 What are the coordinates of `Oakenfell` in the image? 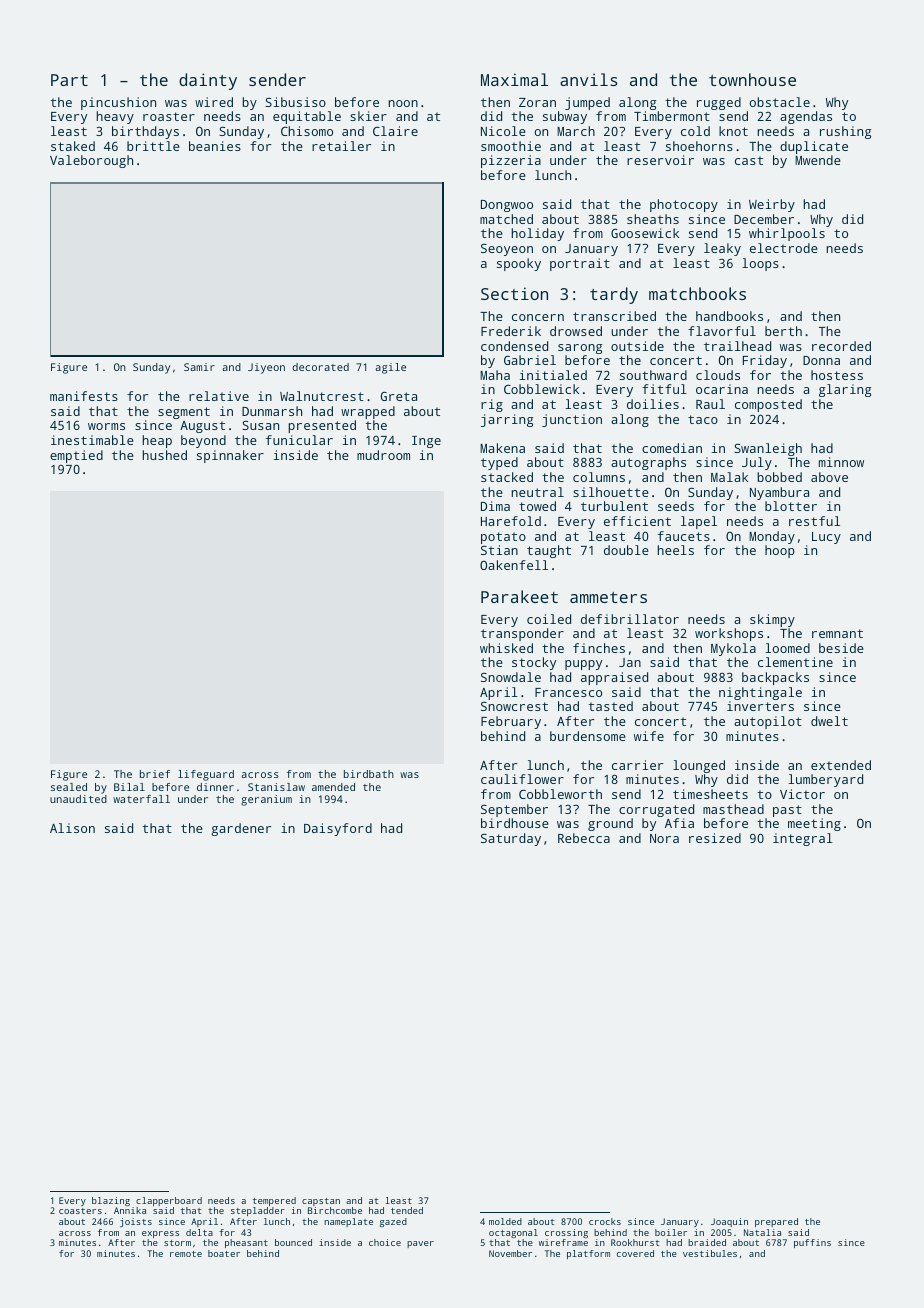 It's located at (514, 565).
